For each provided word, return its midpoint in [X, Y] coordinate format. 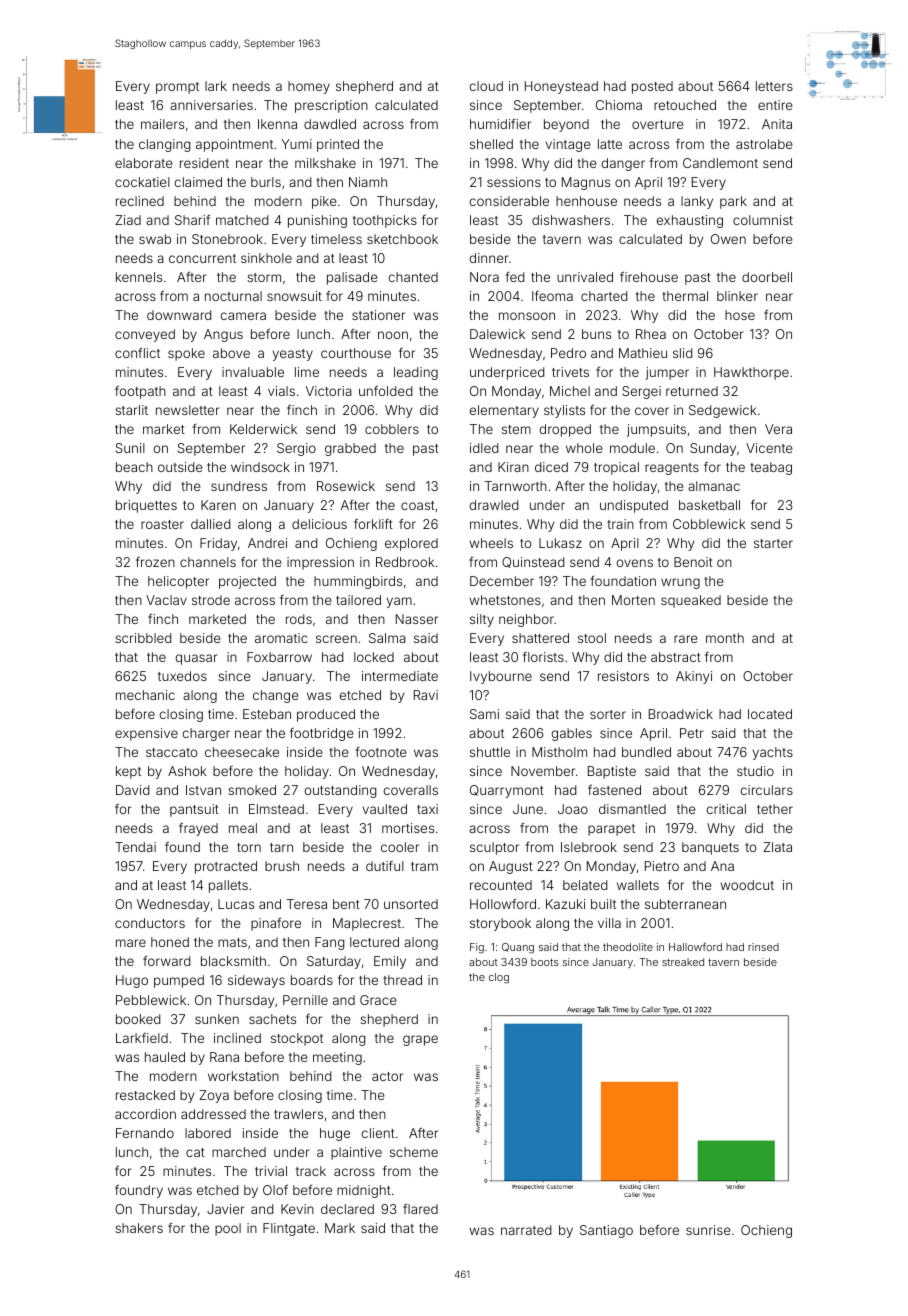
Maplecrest [367, 924]
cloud [486, 86]
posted [652, 87]
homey [309, 87]
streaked [683, 962]
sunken [217, 1019]
